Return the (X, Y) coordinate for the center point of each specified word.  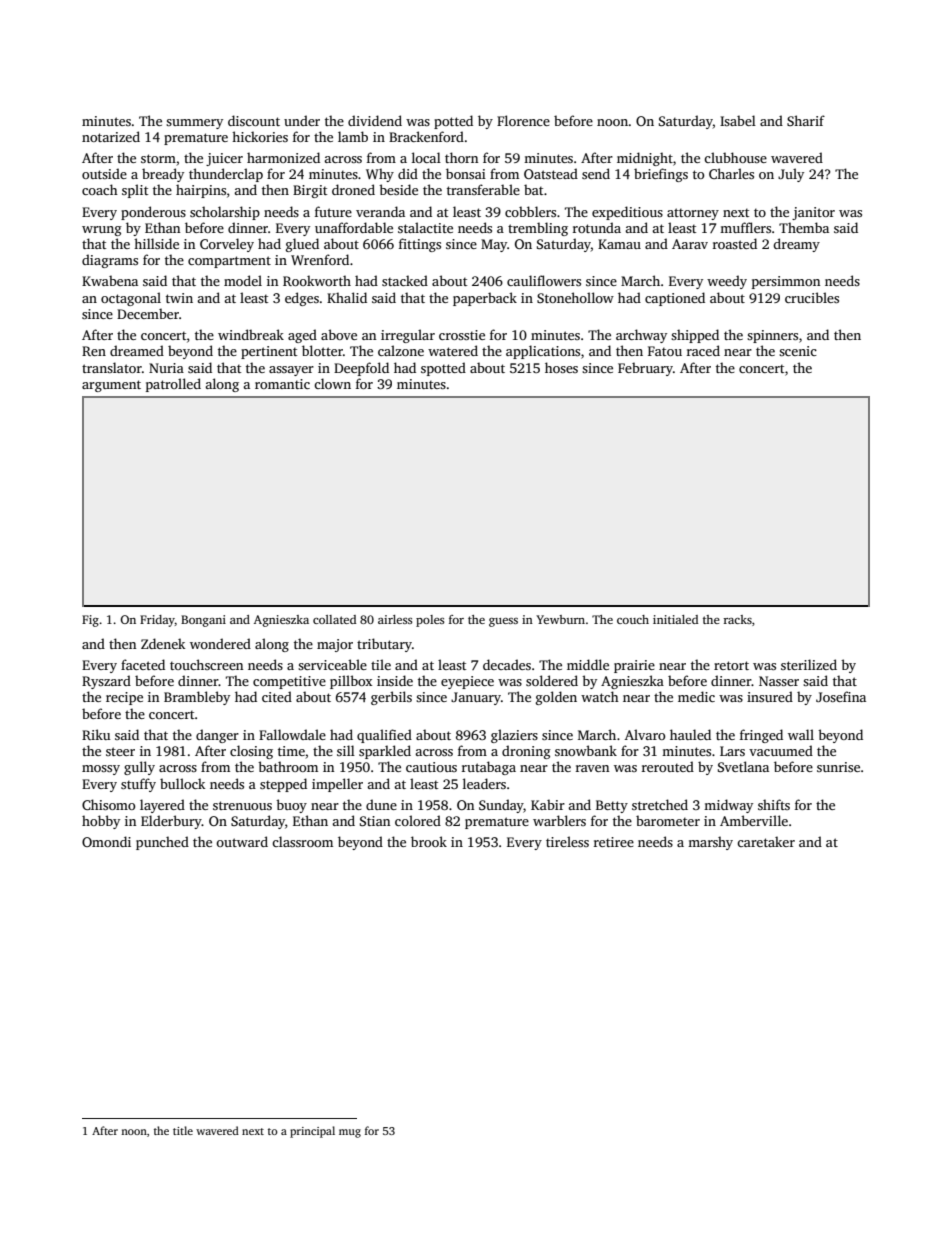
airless (395, 619)
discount (254, 120)
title (183, 1130)
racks (737, 619)
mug (350, 1133)
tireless (567, 841)
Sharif (806, 120)
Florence (523, 120)
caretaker (766, 841)
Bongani (203, 621)
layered (162, 806)
